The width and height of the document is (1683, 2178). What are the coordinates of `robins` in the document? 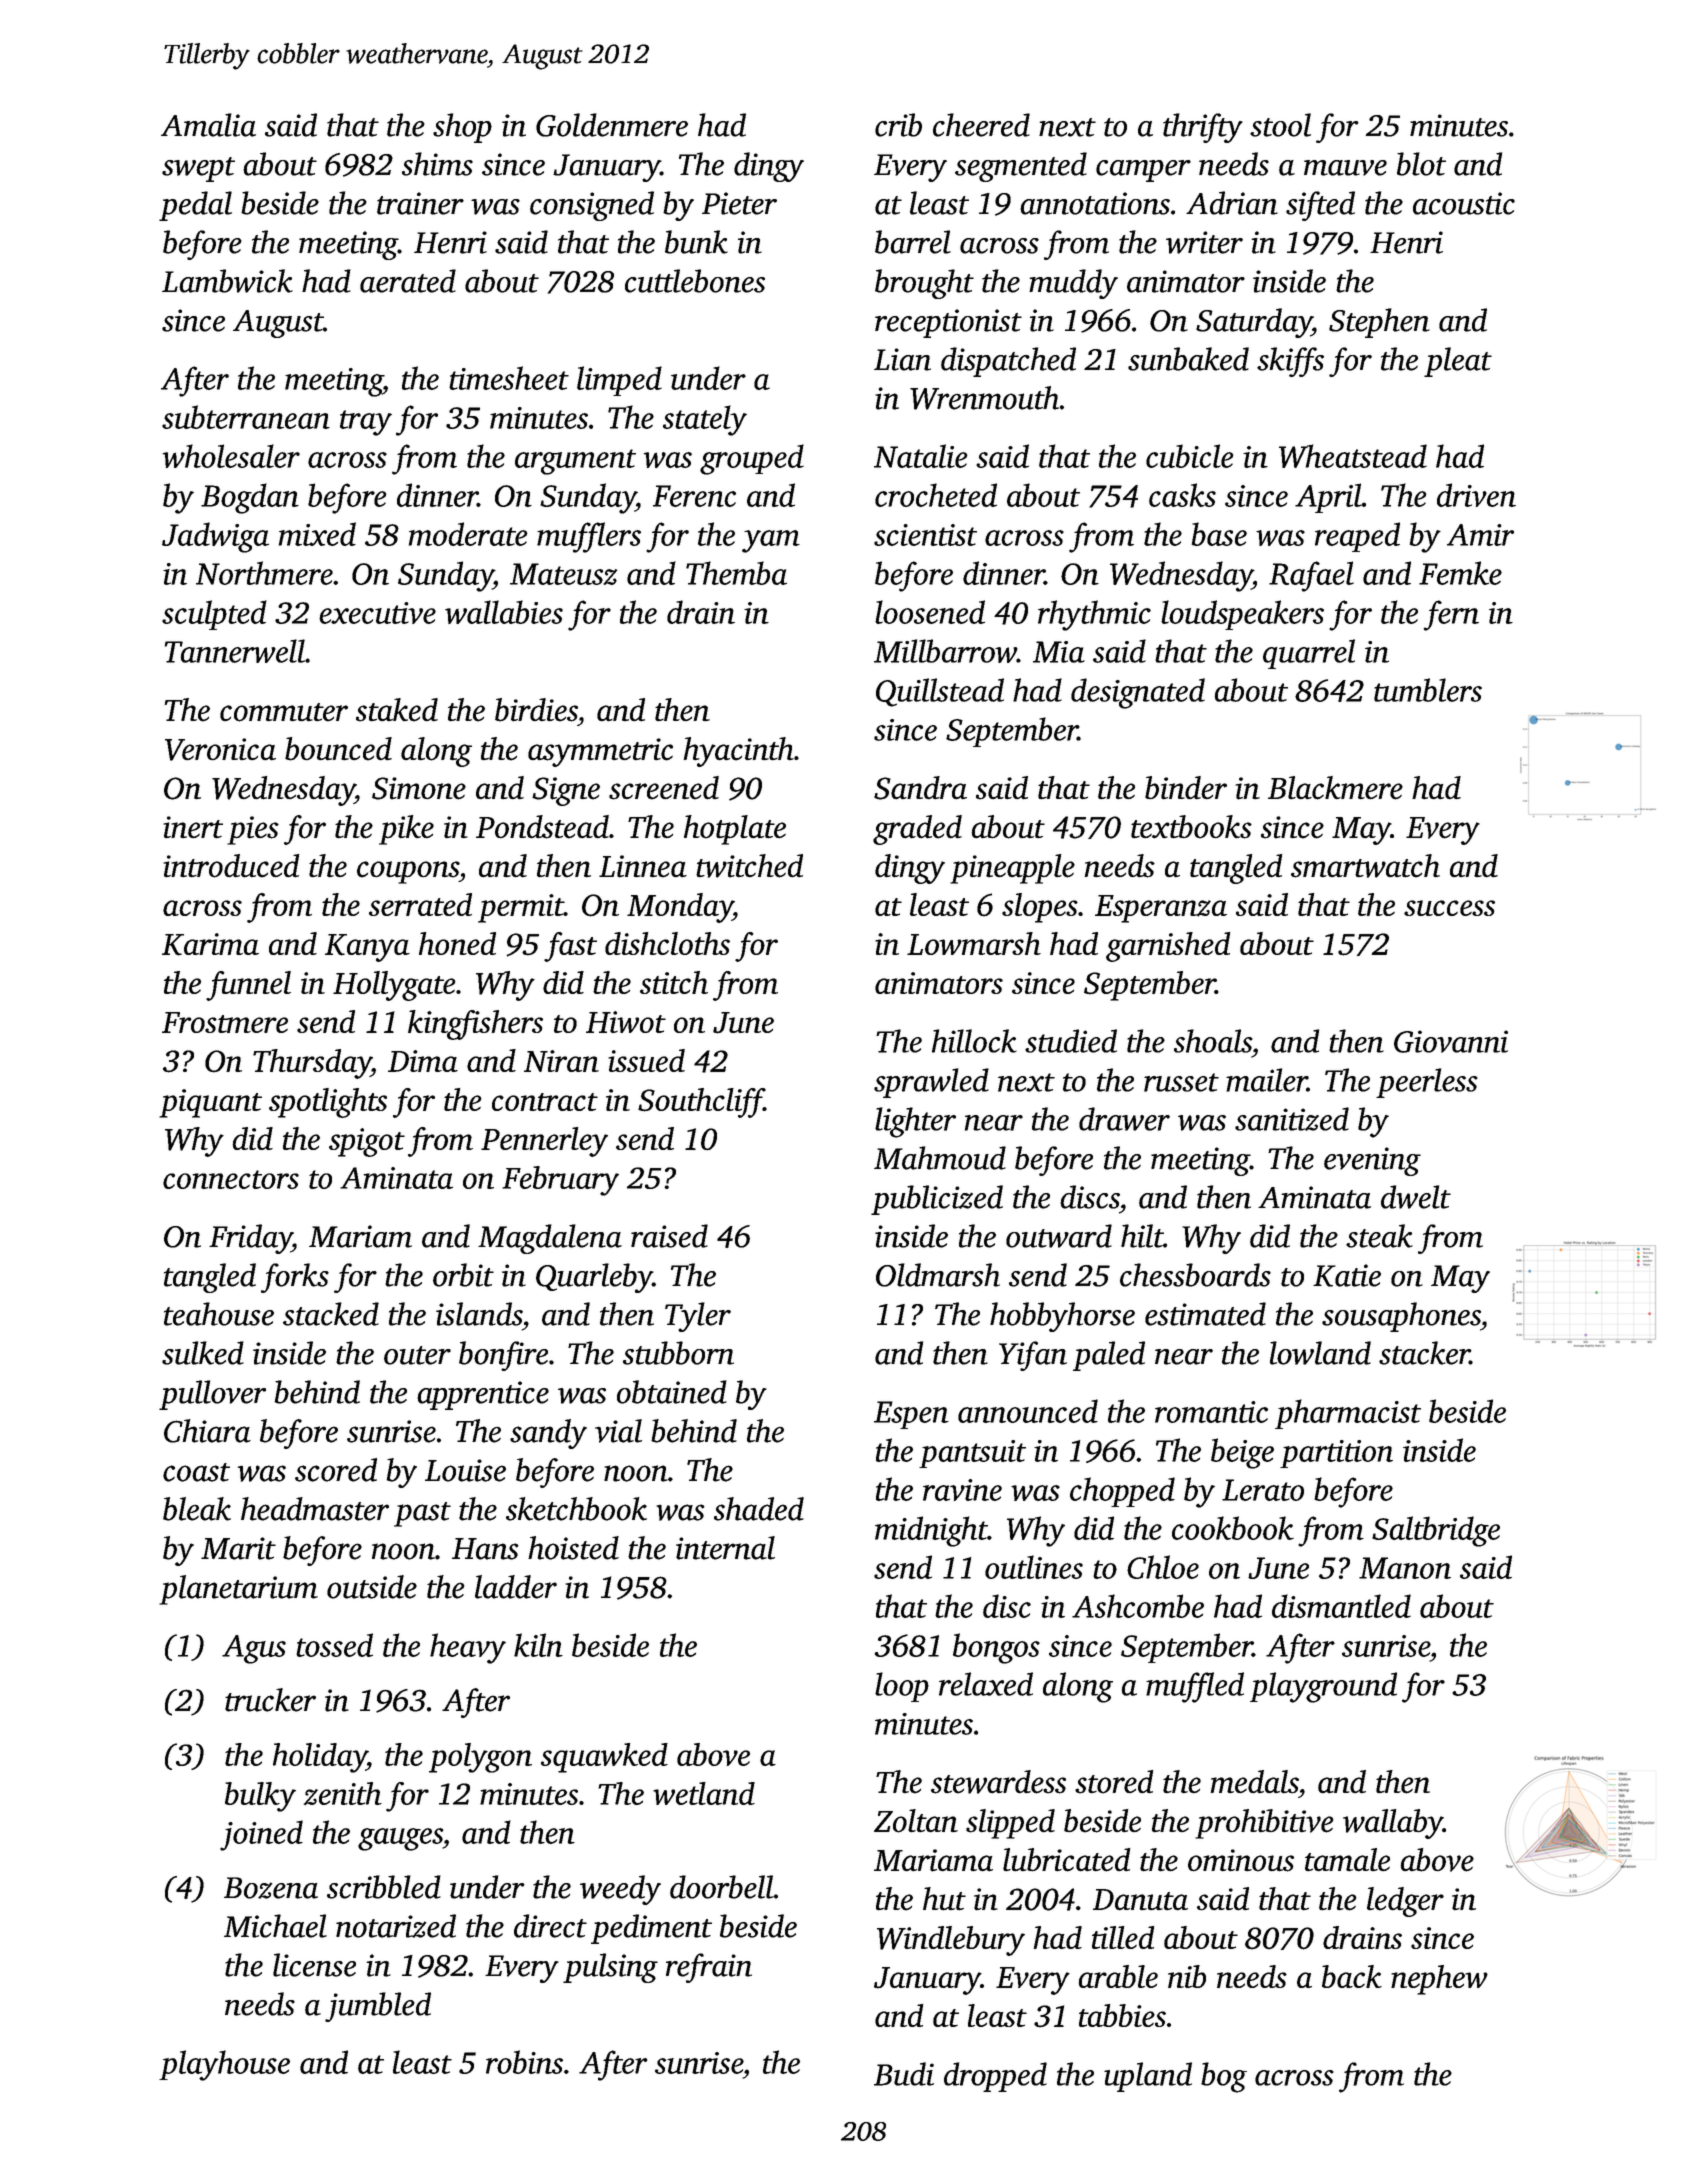 It's located at (524, 2062).
